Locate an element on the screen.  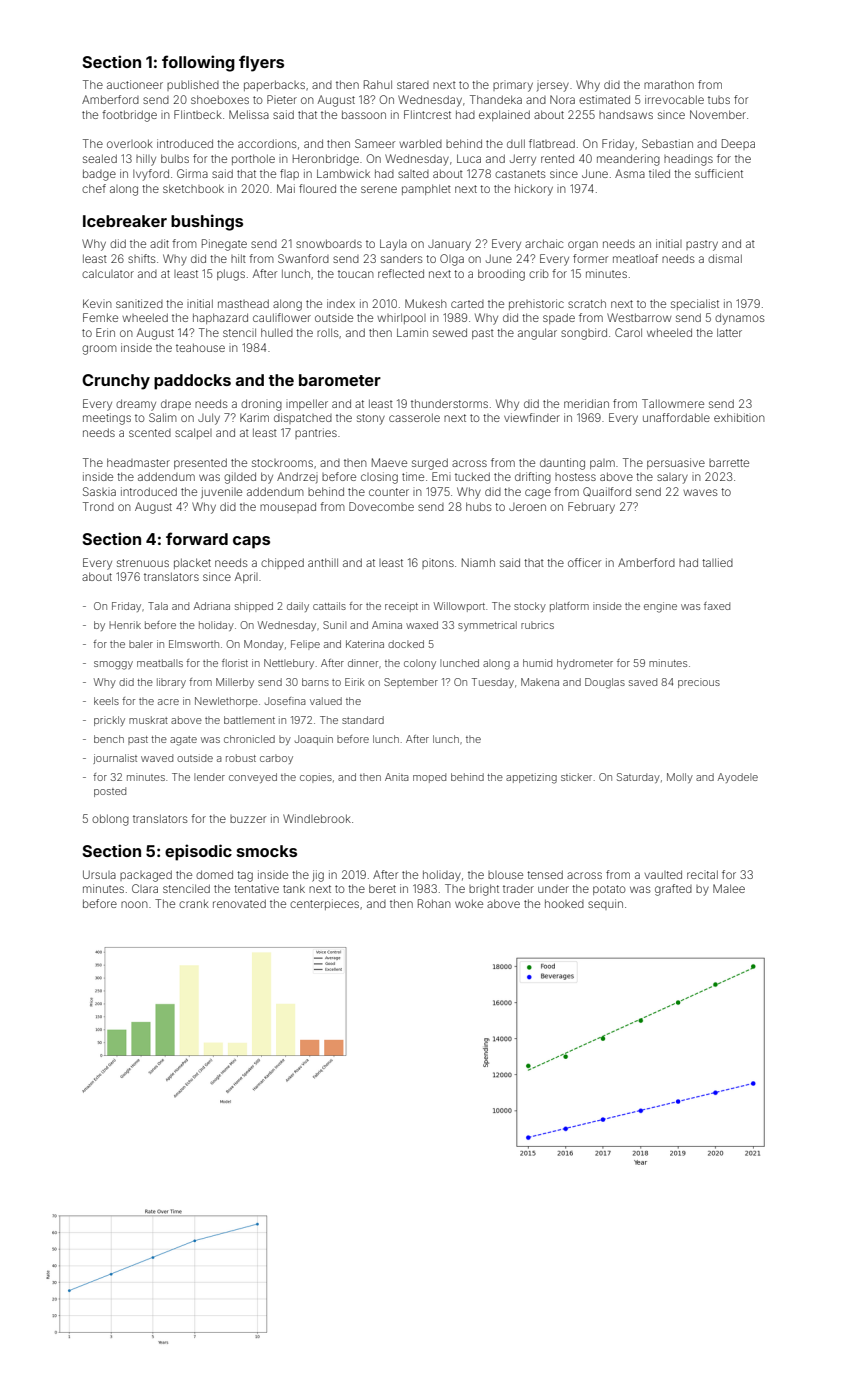
marathon is located at coordinates (669, 84).
